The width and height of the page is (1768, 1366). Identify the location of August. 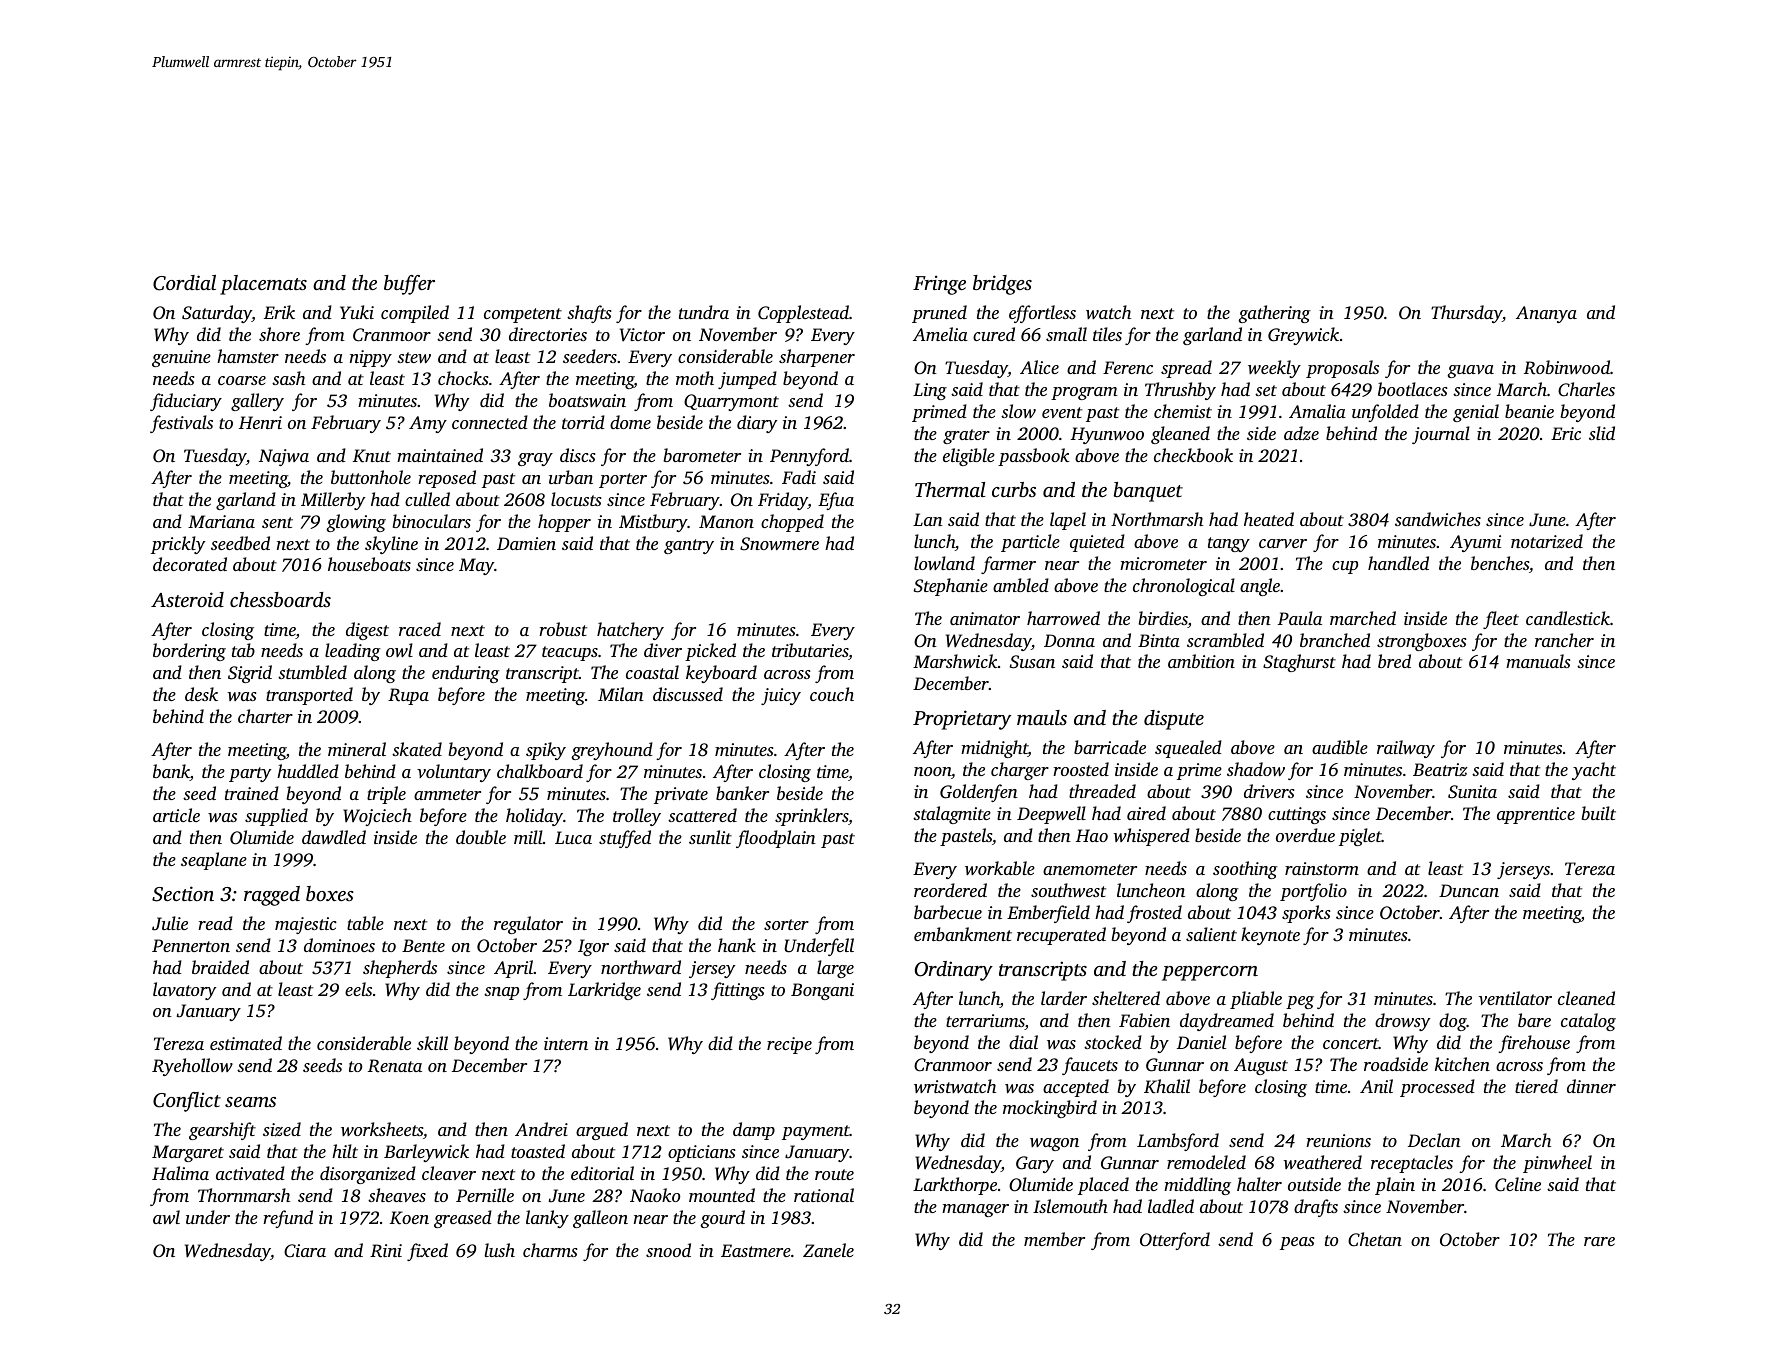
(1261, 1066).
